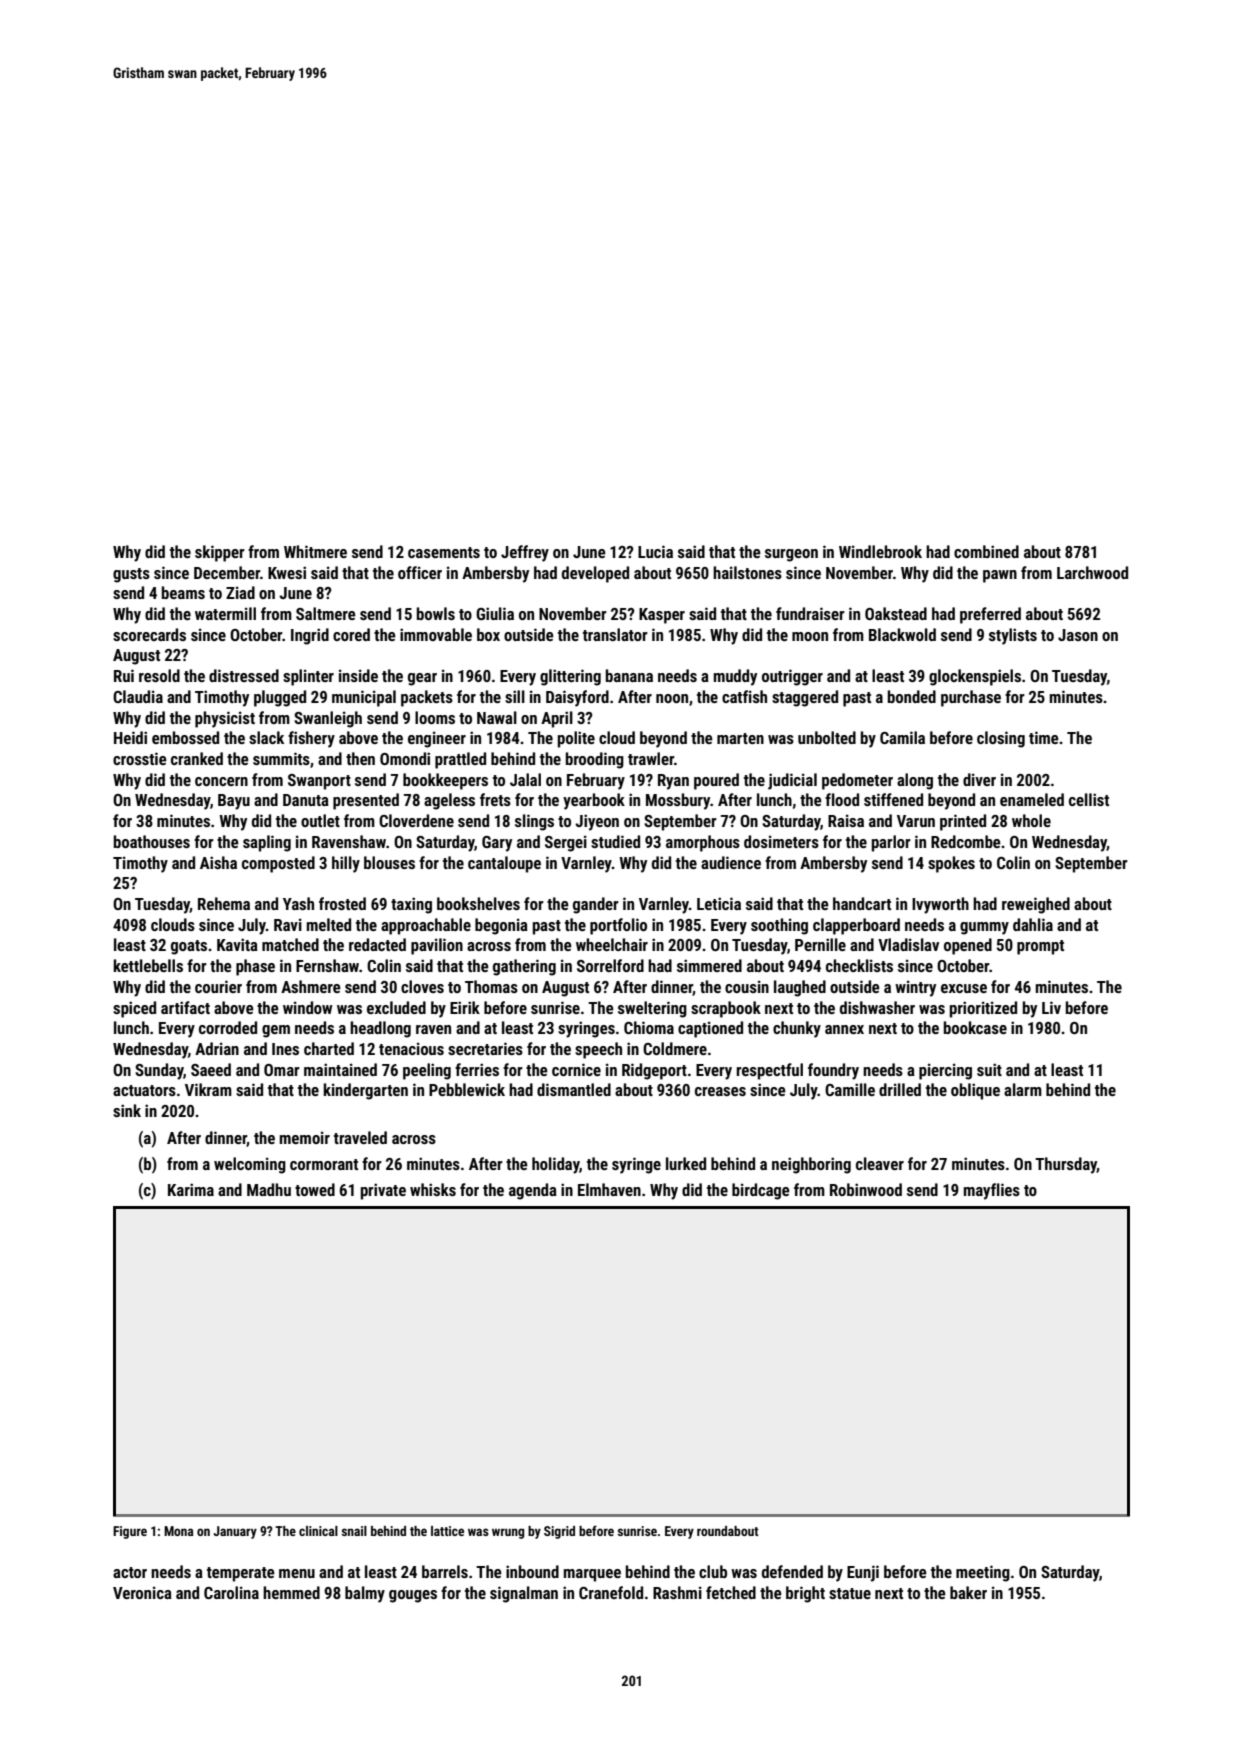 The height and width of the document is (1758, 1243). I want to click on towed, so click(315, 1189).
